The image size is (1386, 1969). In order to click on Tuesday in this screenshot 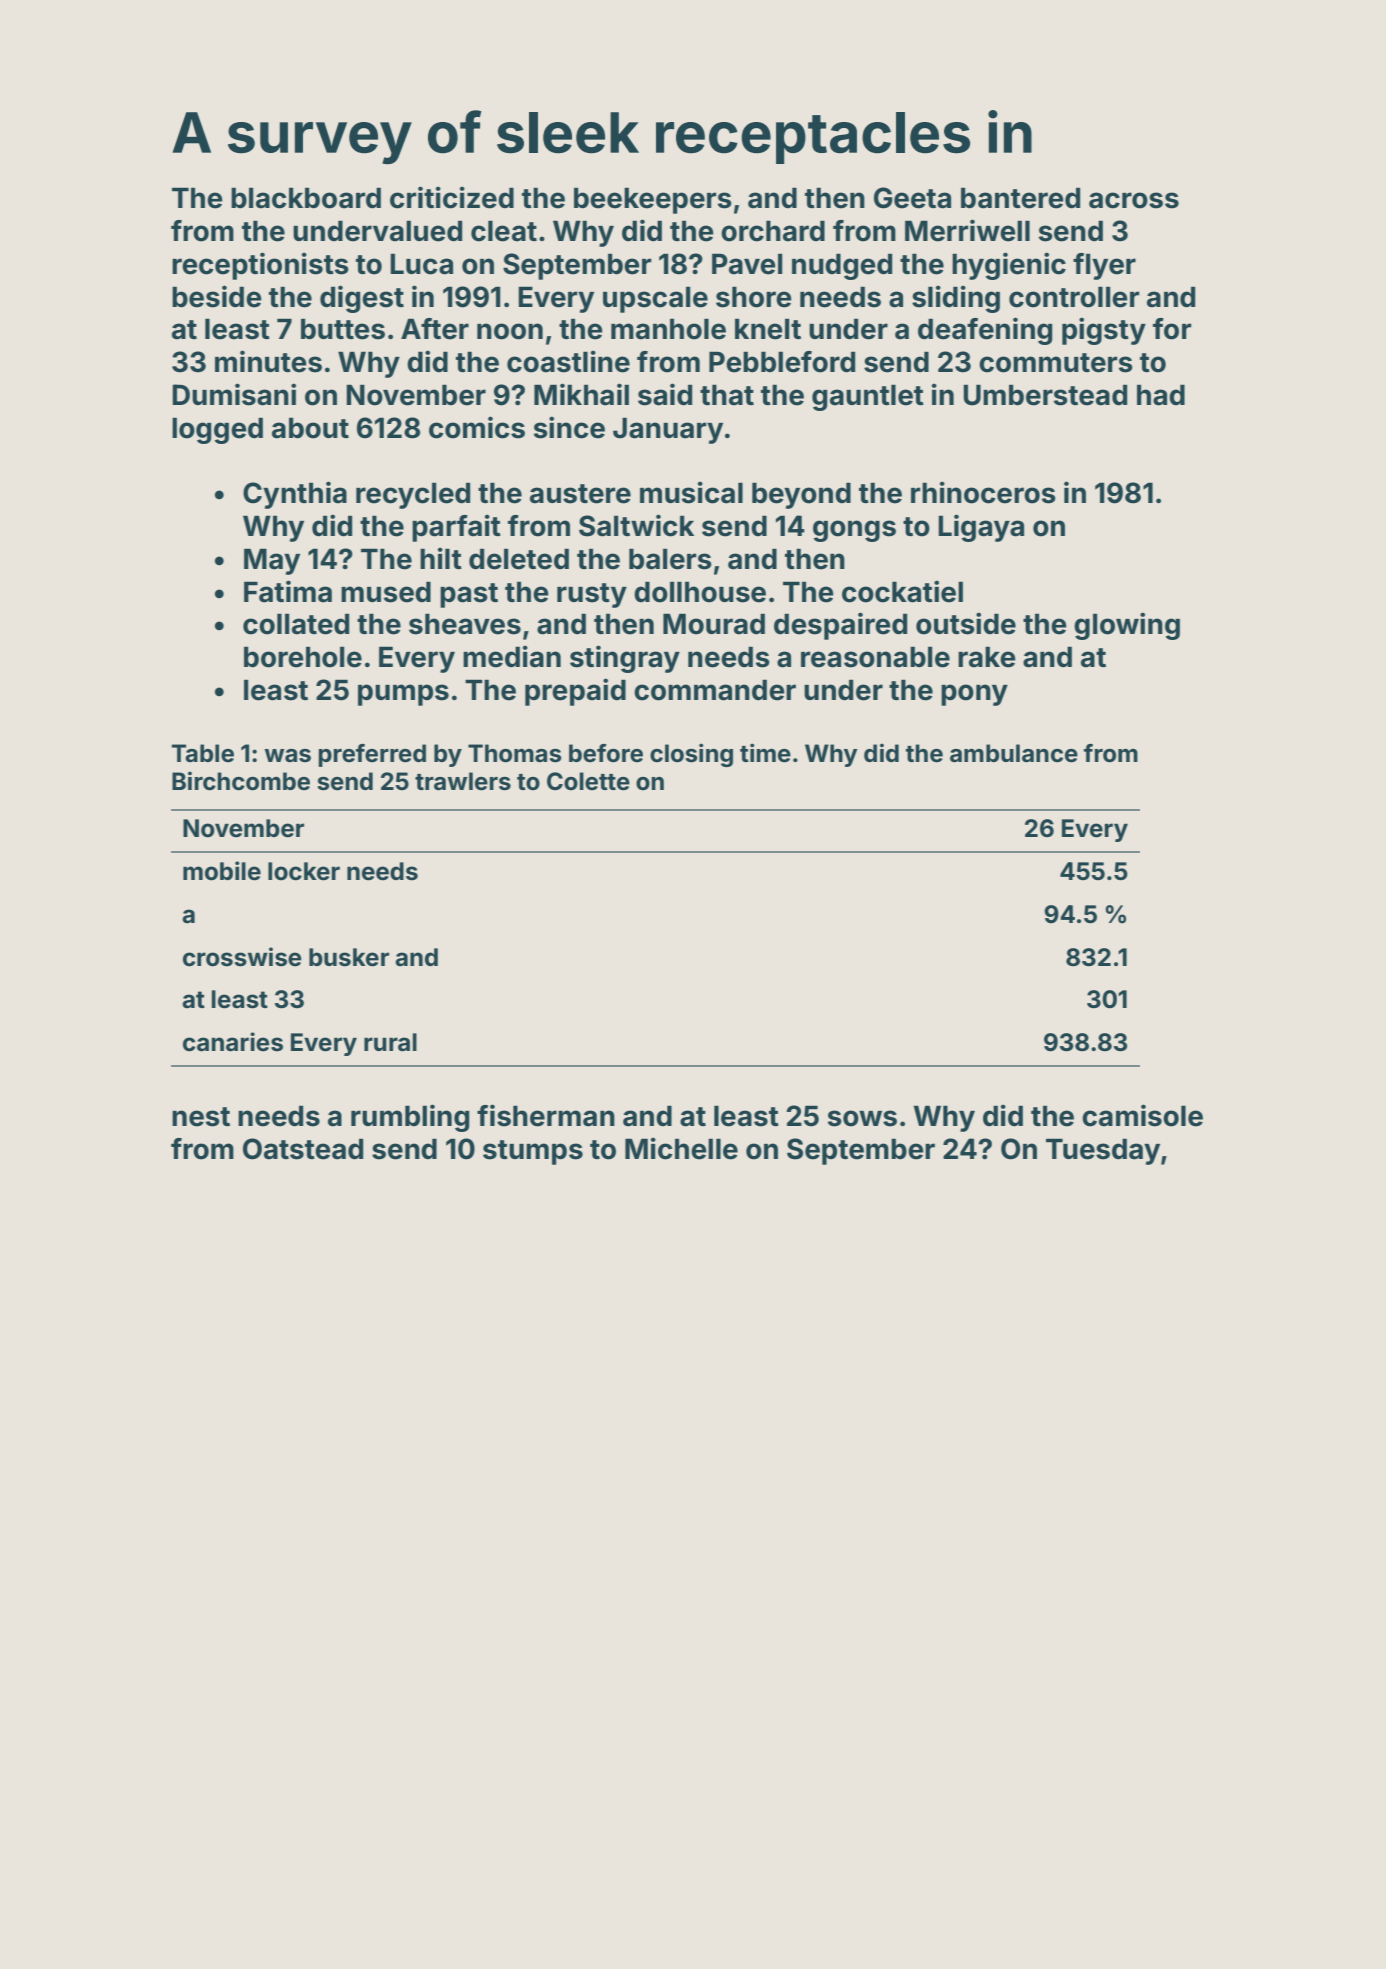, I will do `click(1103, 1151)`.
